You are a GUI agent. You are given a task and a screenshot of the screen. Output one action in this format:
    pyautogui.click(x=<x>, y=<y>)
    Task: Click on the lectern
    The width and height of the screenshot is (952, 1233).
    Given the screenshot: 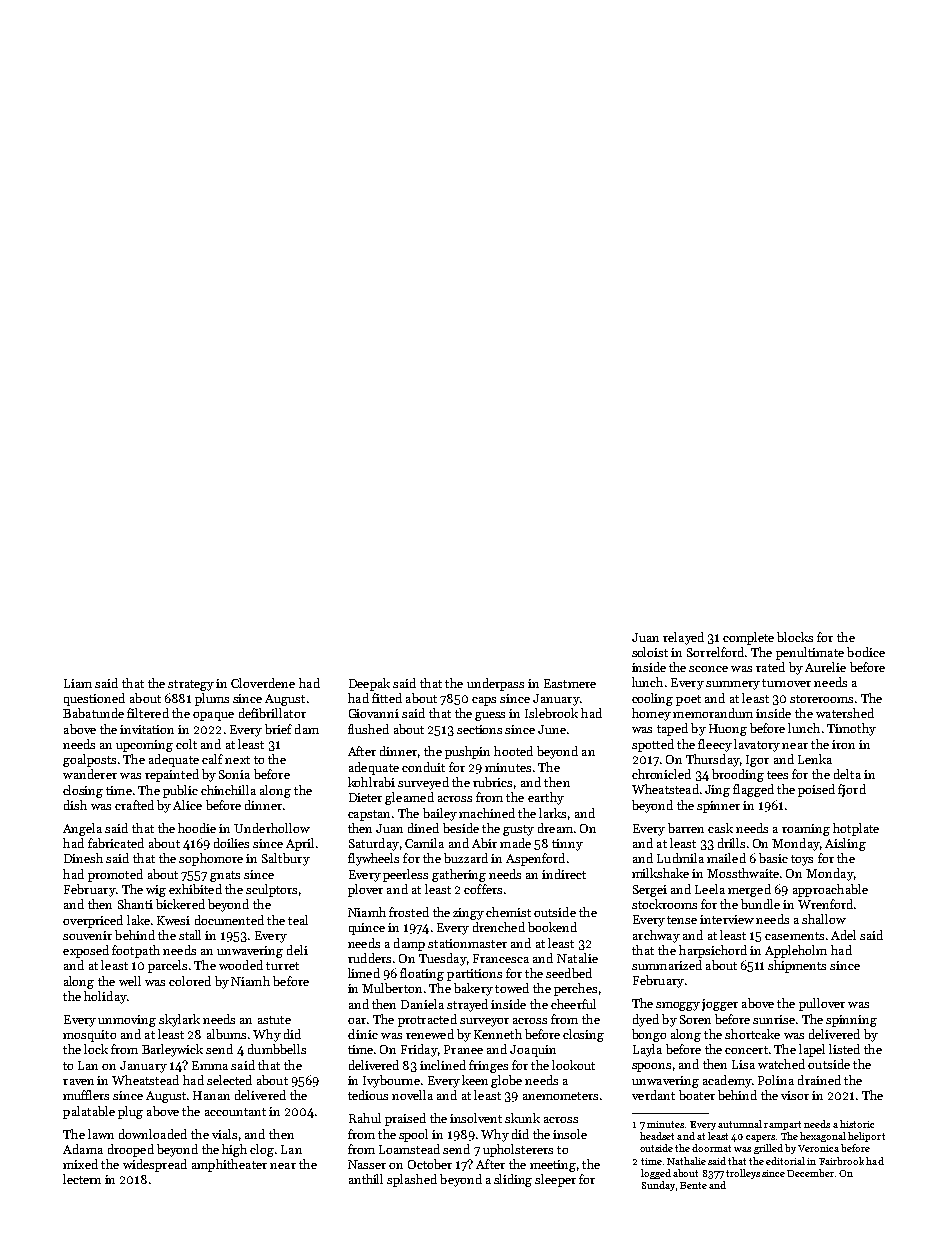 What is the action you would take?
    pyautogui.click(x=82, y=1179)
